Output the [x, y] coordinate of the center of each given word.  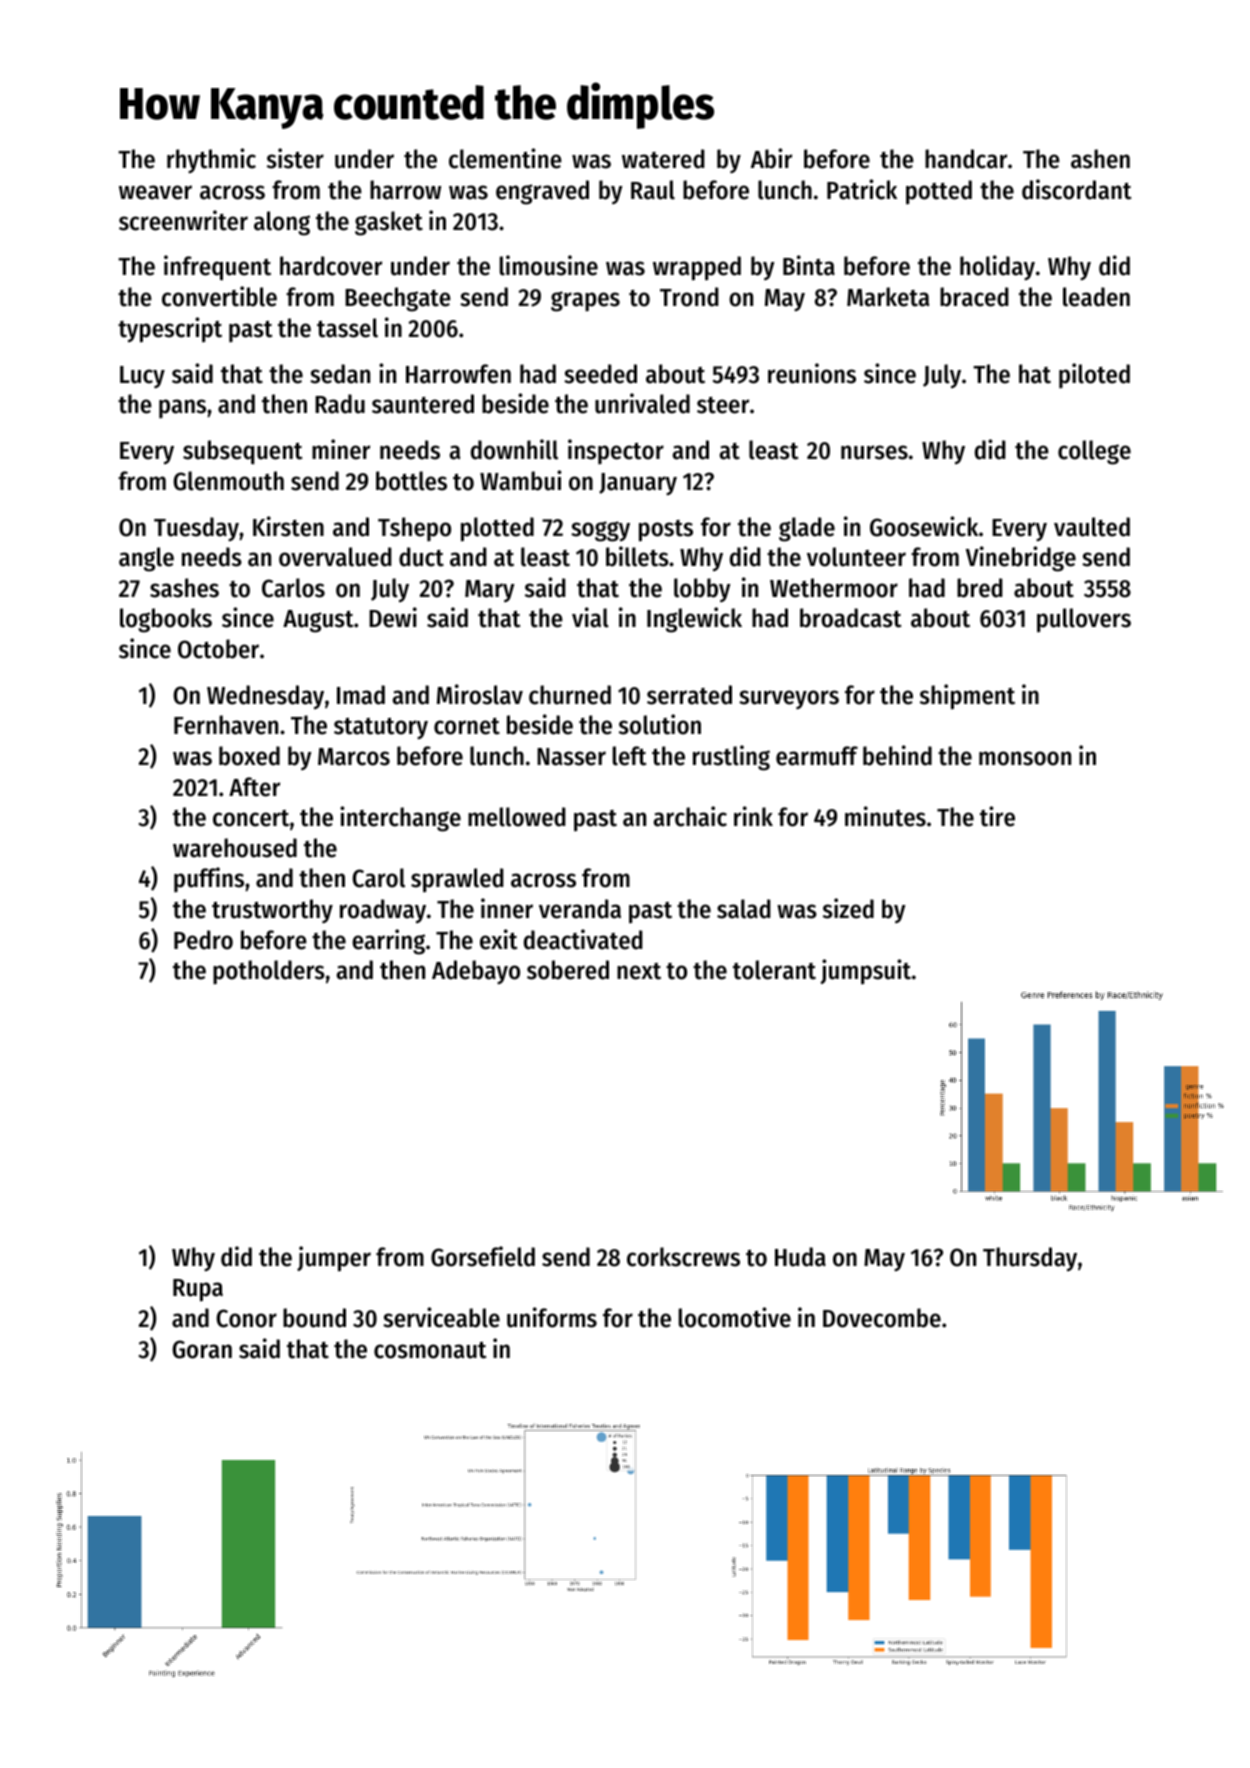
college [1094, 452]
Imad [361, 695]
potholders [269, 972]
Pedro [203, 940]
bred [980, 588]
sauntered [423, 404]
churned [570, 695]
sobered [568, 970]
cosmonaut [430, 1350]
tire [997, 816]
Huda [800, 1257]
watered [663, 159]
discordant [1077, 189]
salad [744, 909]
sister [295, 158]
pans [182, 408]
